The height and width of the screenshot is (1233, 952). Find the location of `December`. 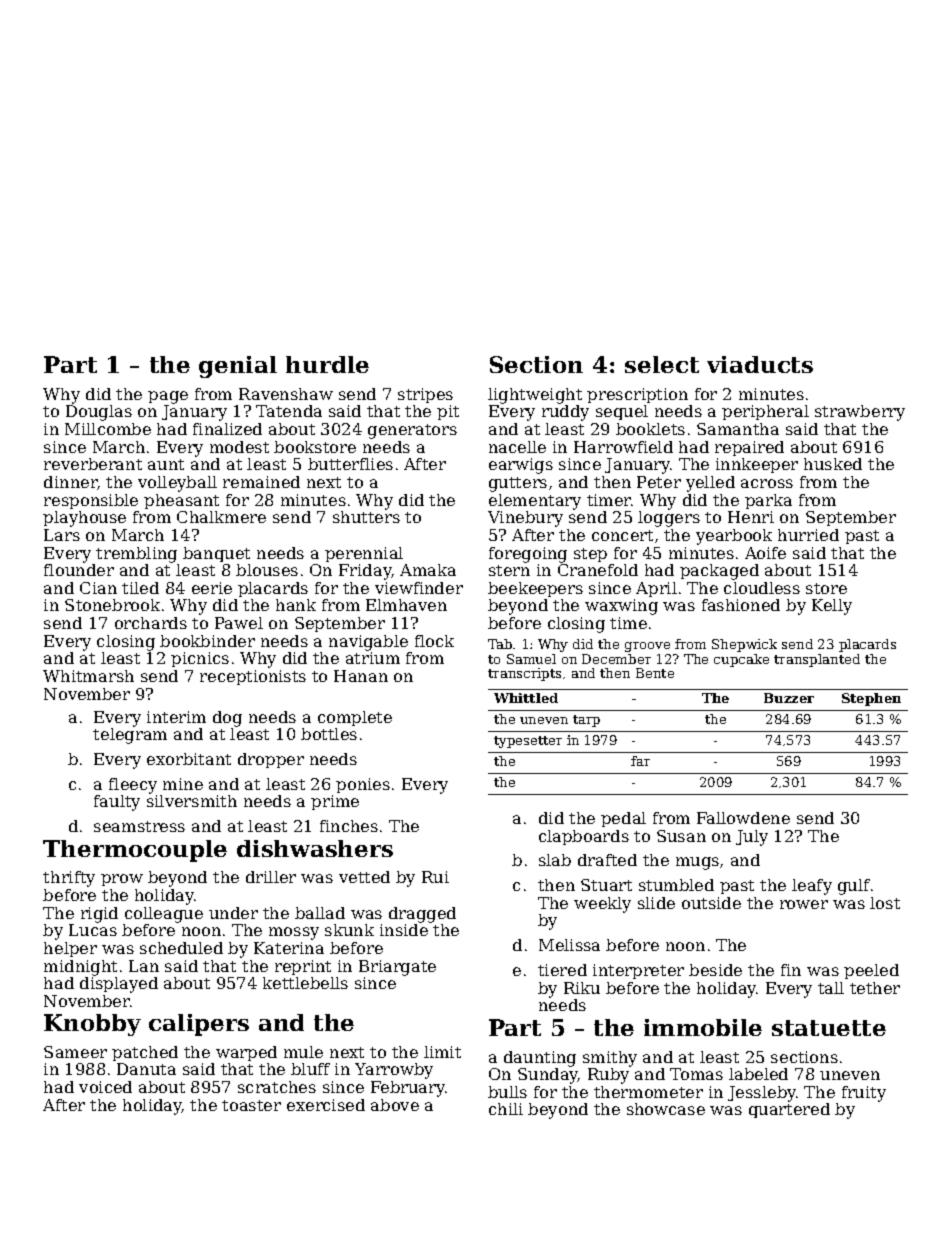

December is located at coordinates (616, 659).
